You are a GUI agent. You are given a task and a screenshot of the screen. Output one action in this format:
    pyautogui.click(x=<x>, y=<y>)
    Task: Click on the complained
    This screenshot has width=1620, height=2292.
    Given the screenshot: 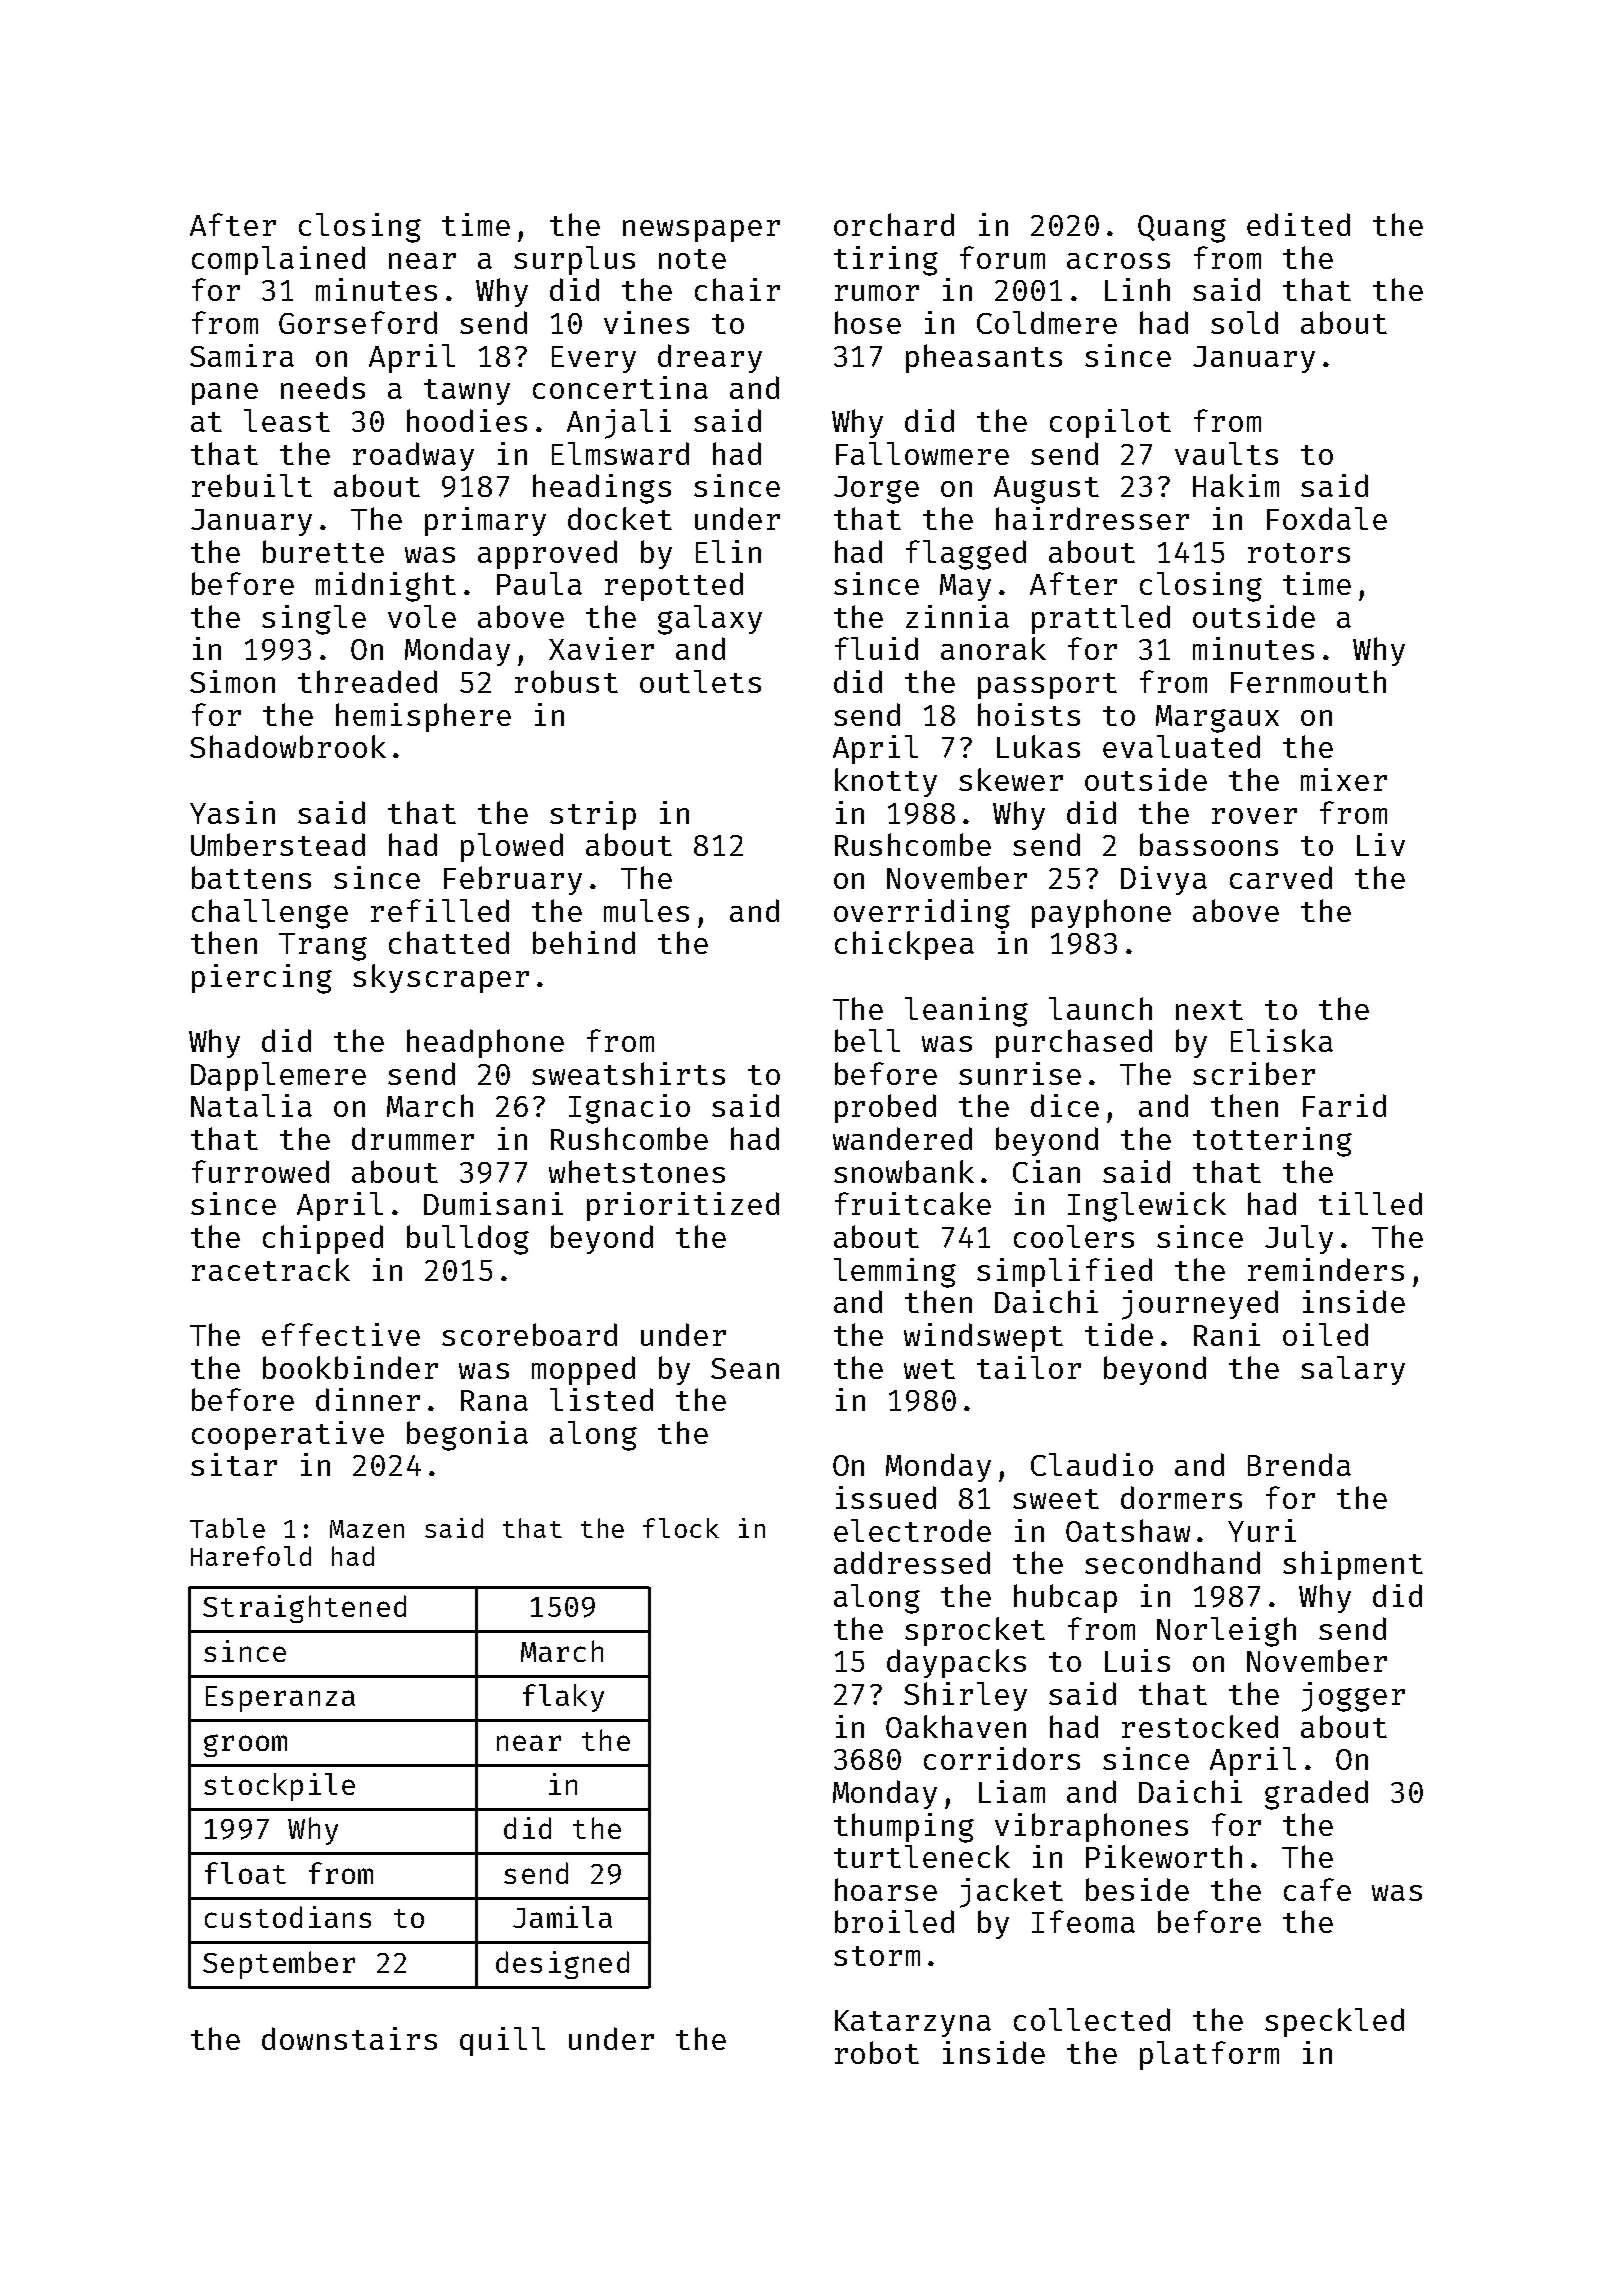 What is the action you would take?
    pyautogui.click(x=278, y=260)
